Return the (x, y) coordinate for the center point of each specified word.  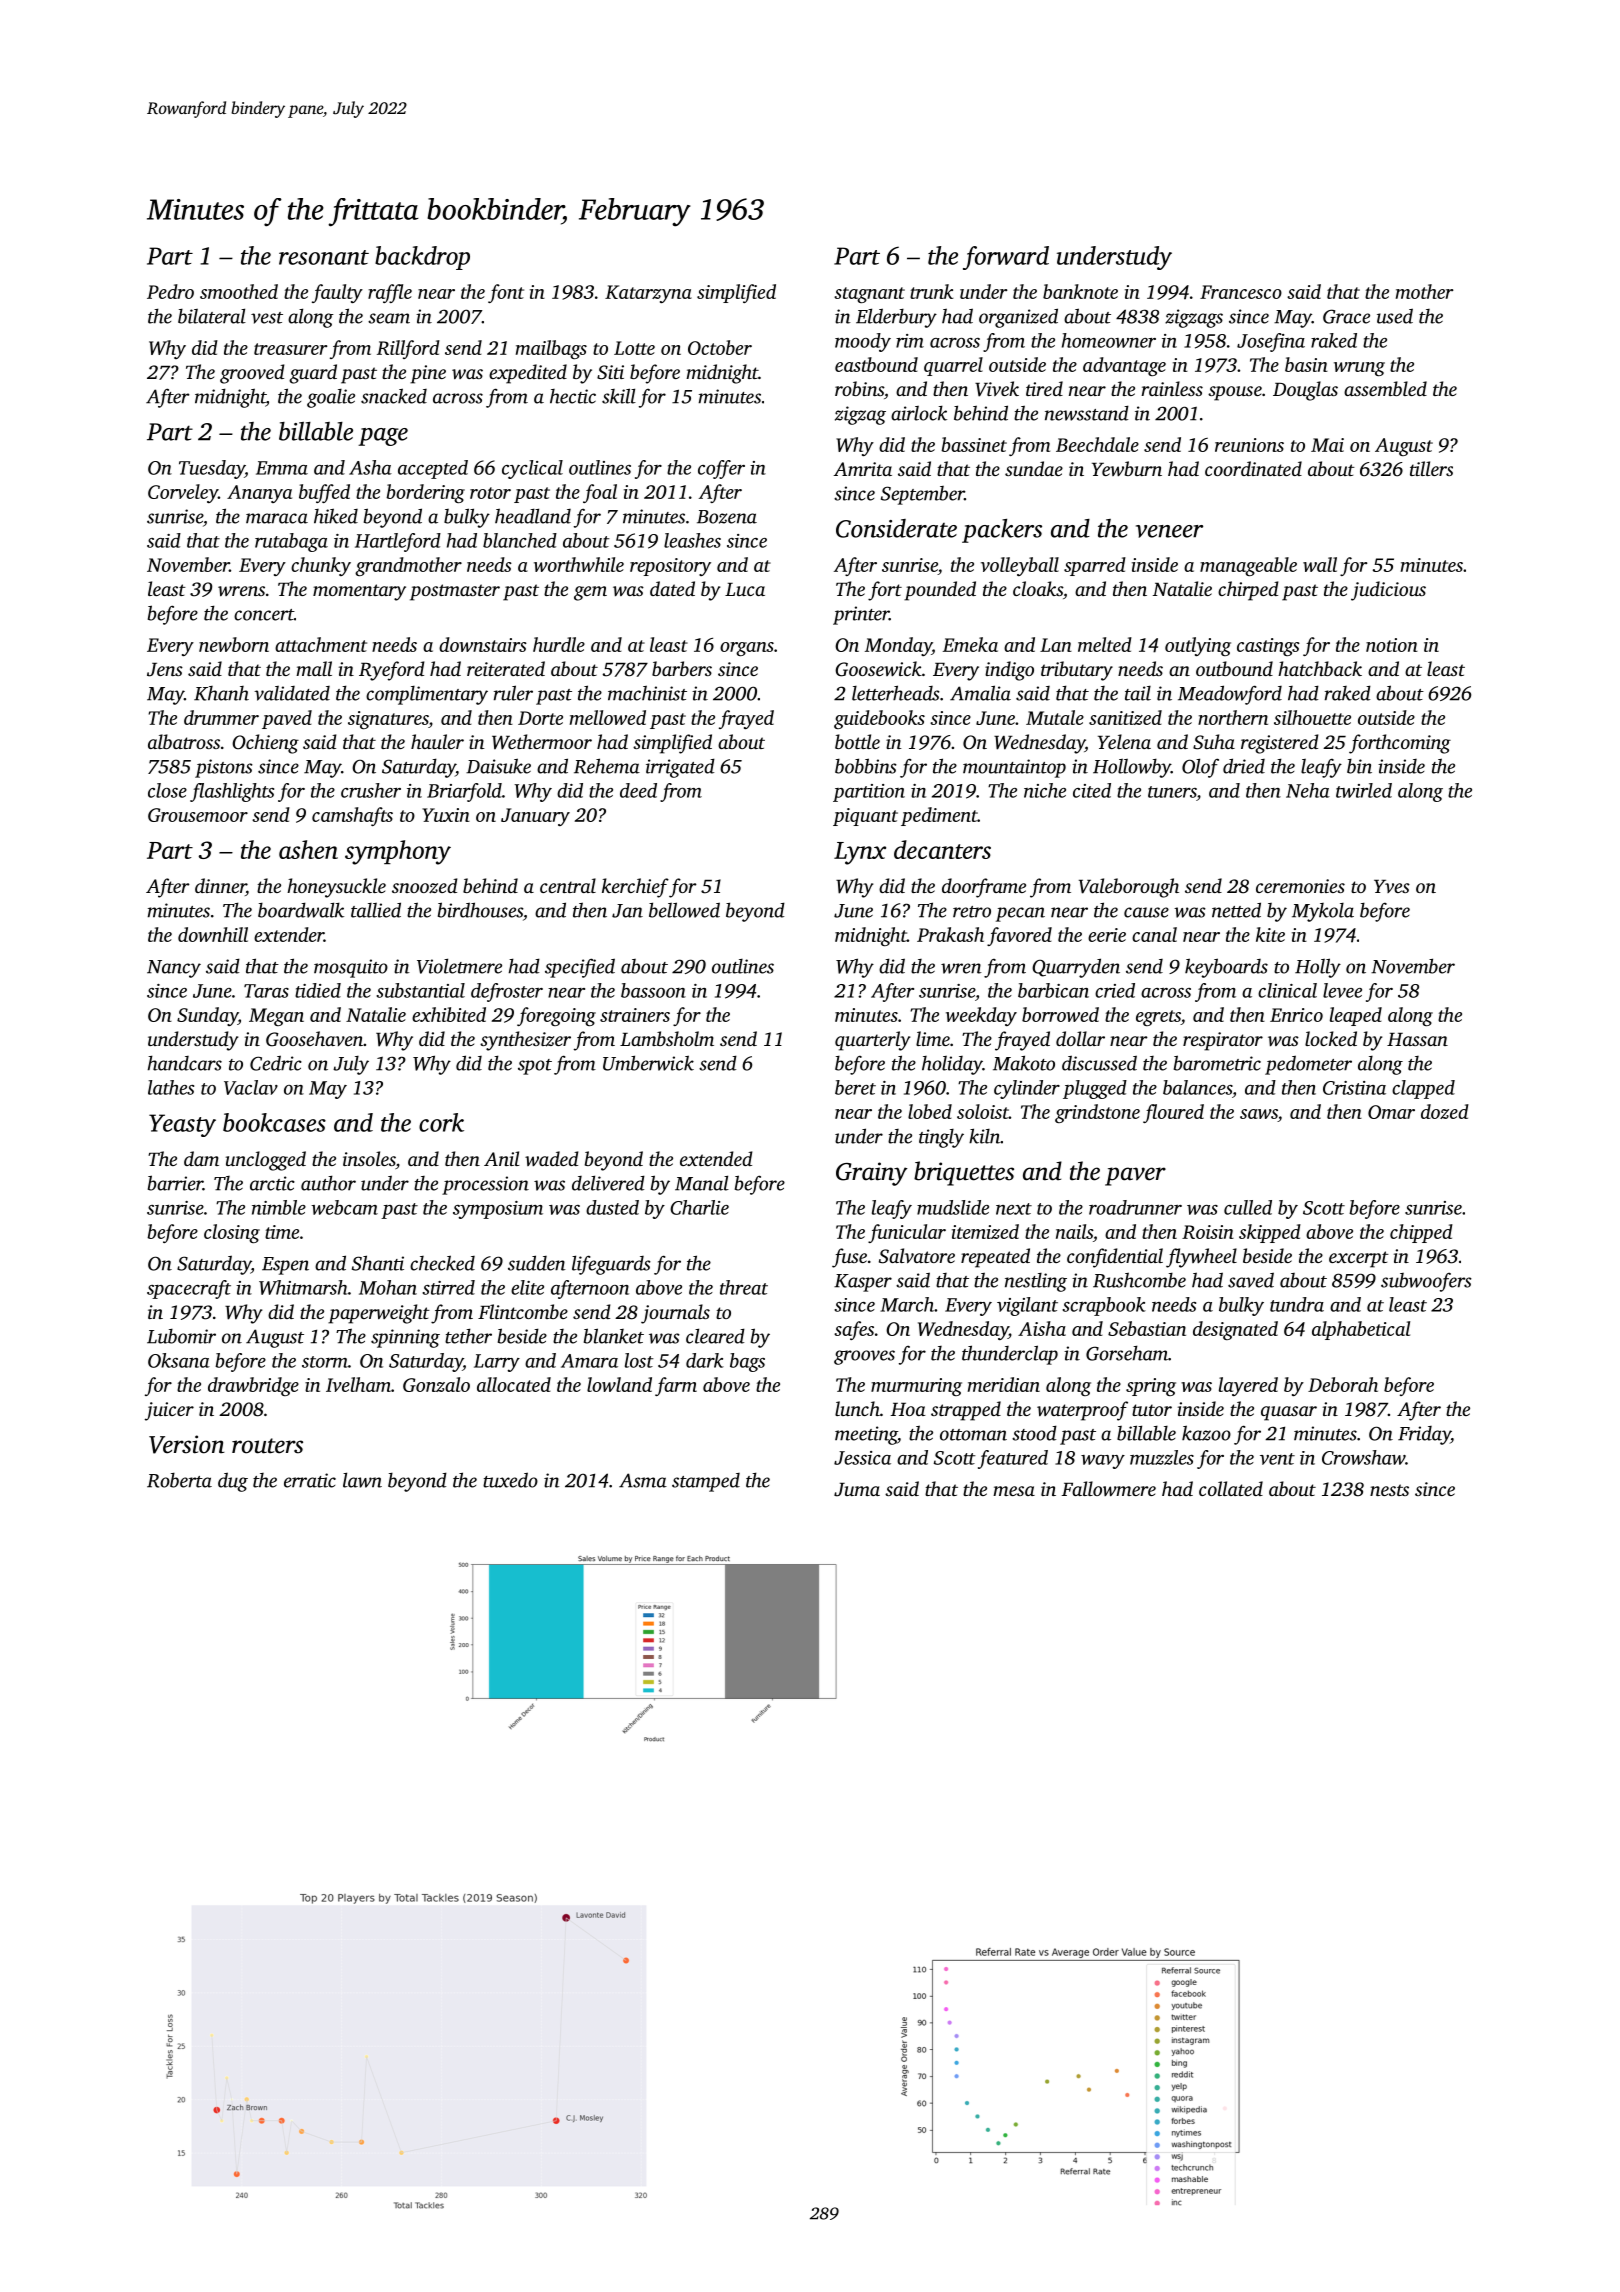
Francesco (1241, 292)
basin (1306, 364)
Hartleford (398, 542)
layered (1248, 1386)
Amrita (863, 469)
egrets (1158, 1018)
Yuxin (446, 815)
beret (855, 1087)
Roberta (179, 1480)
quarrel (953, 366)
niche (1045, 790)
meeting (866, 1435)
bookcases (274, 1122)
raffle (390, 293)
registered (1280, 744)
